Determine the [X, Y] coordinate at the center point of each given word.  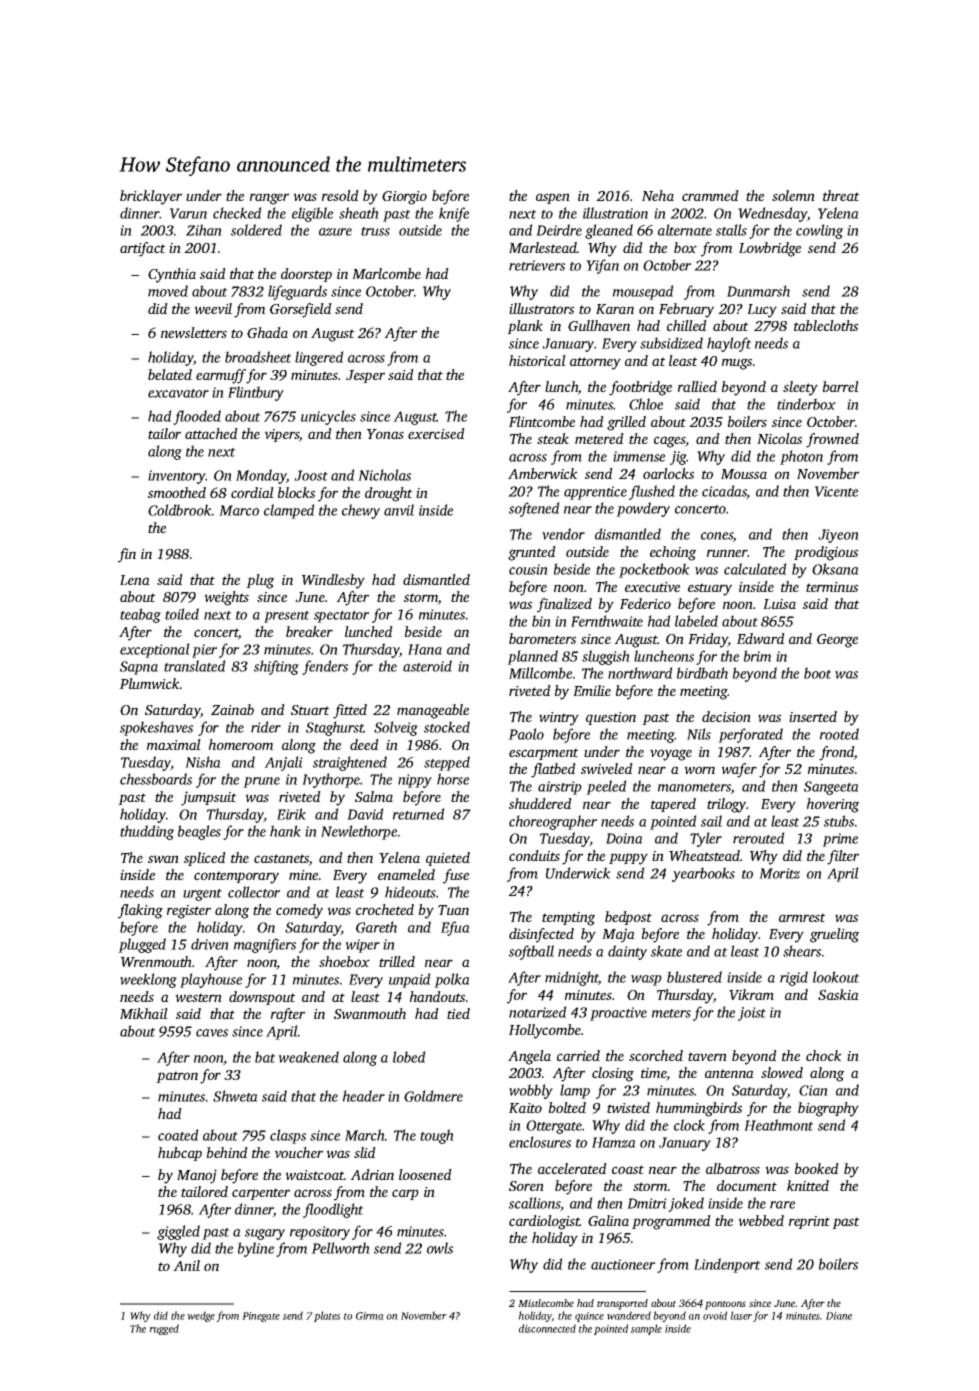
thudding [147, 832]
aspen [553, 198]
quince [589, 1317]
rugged [164, 1329]
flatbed [553, 770]
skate [666, 951]
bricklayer [151, 197]
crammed [710, 195]
